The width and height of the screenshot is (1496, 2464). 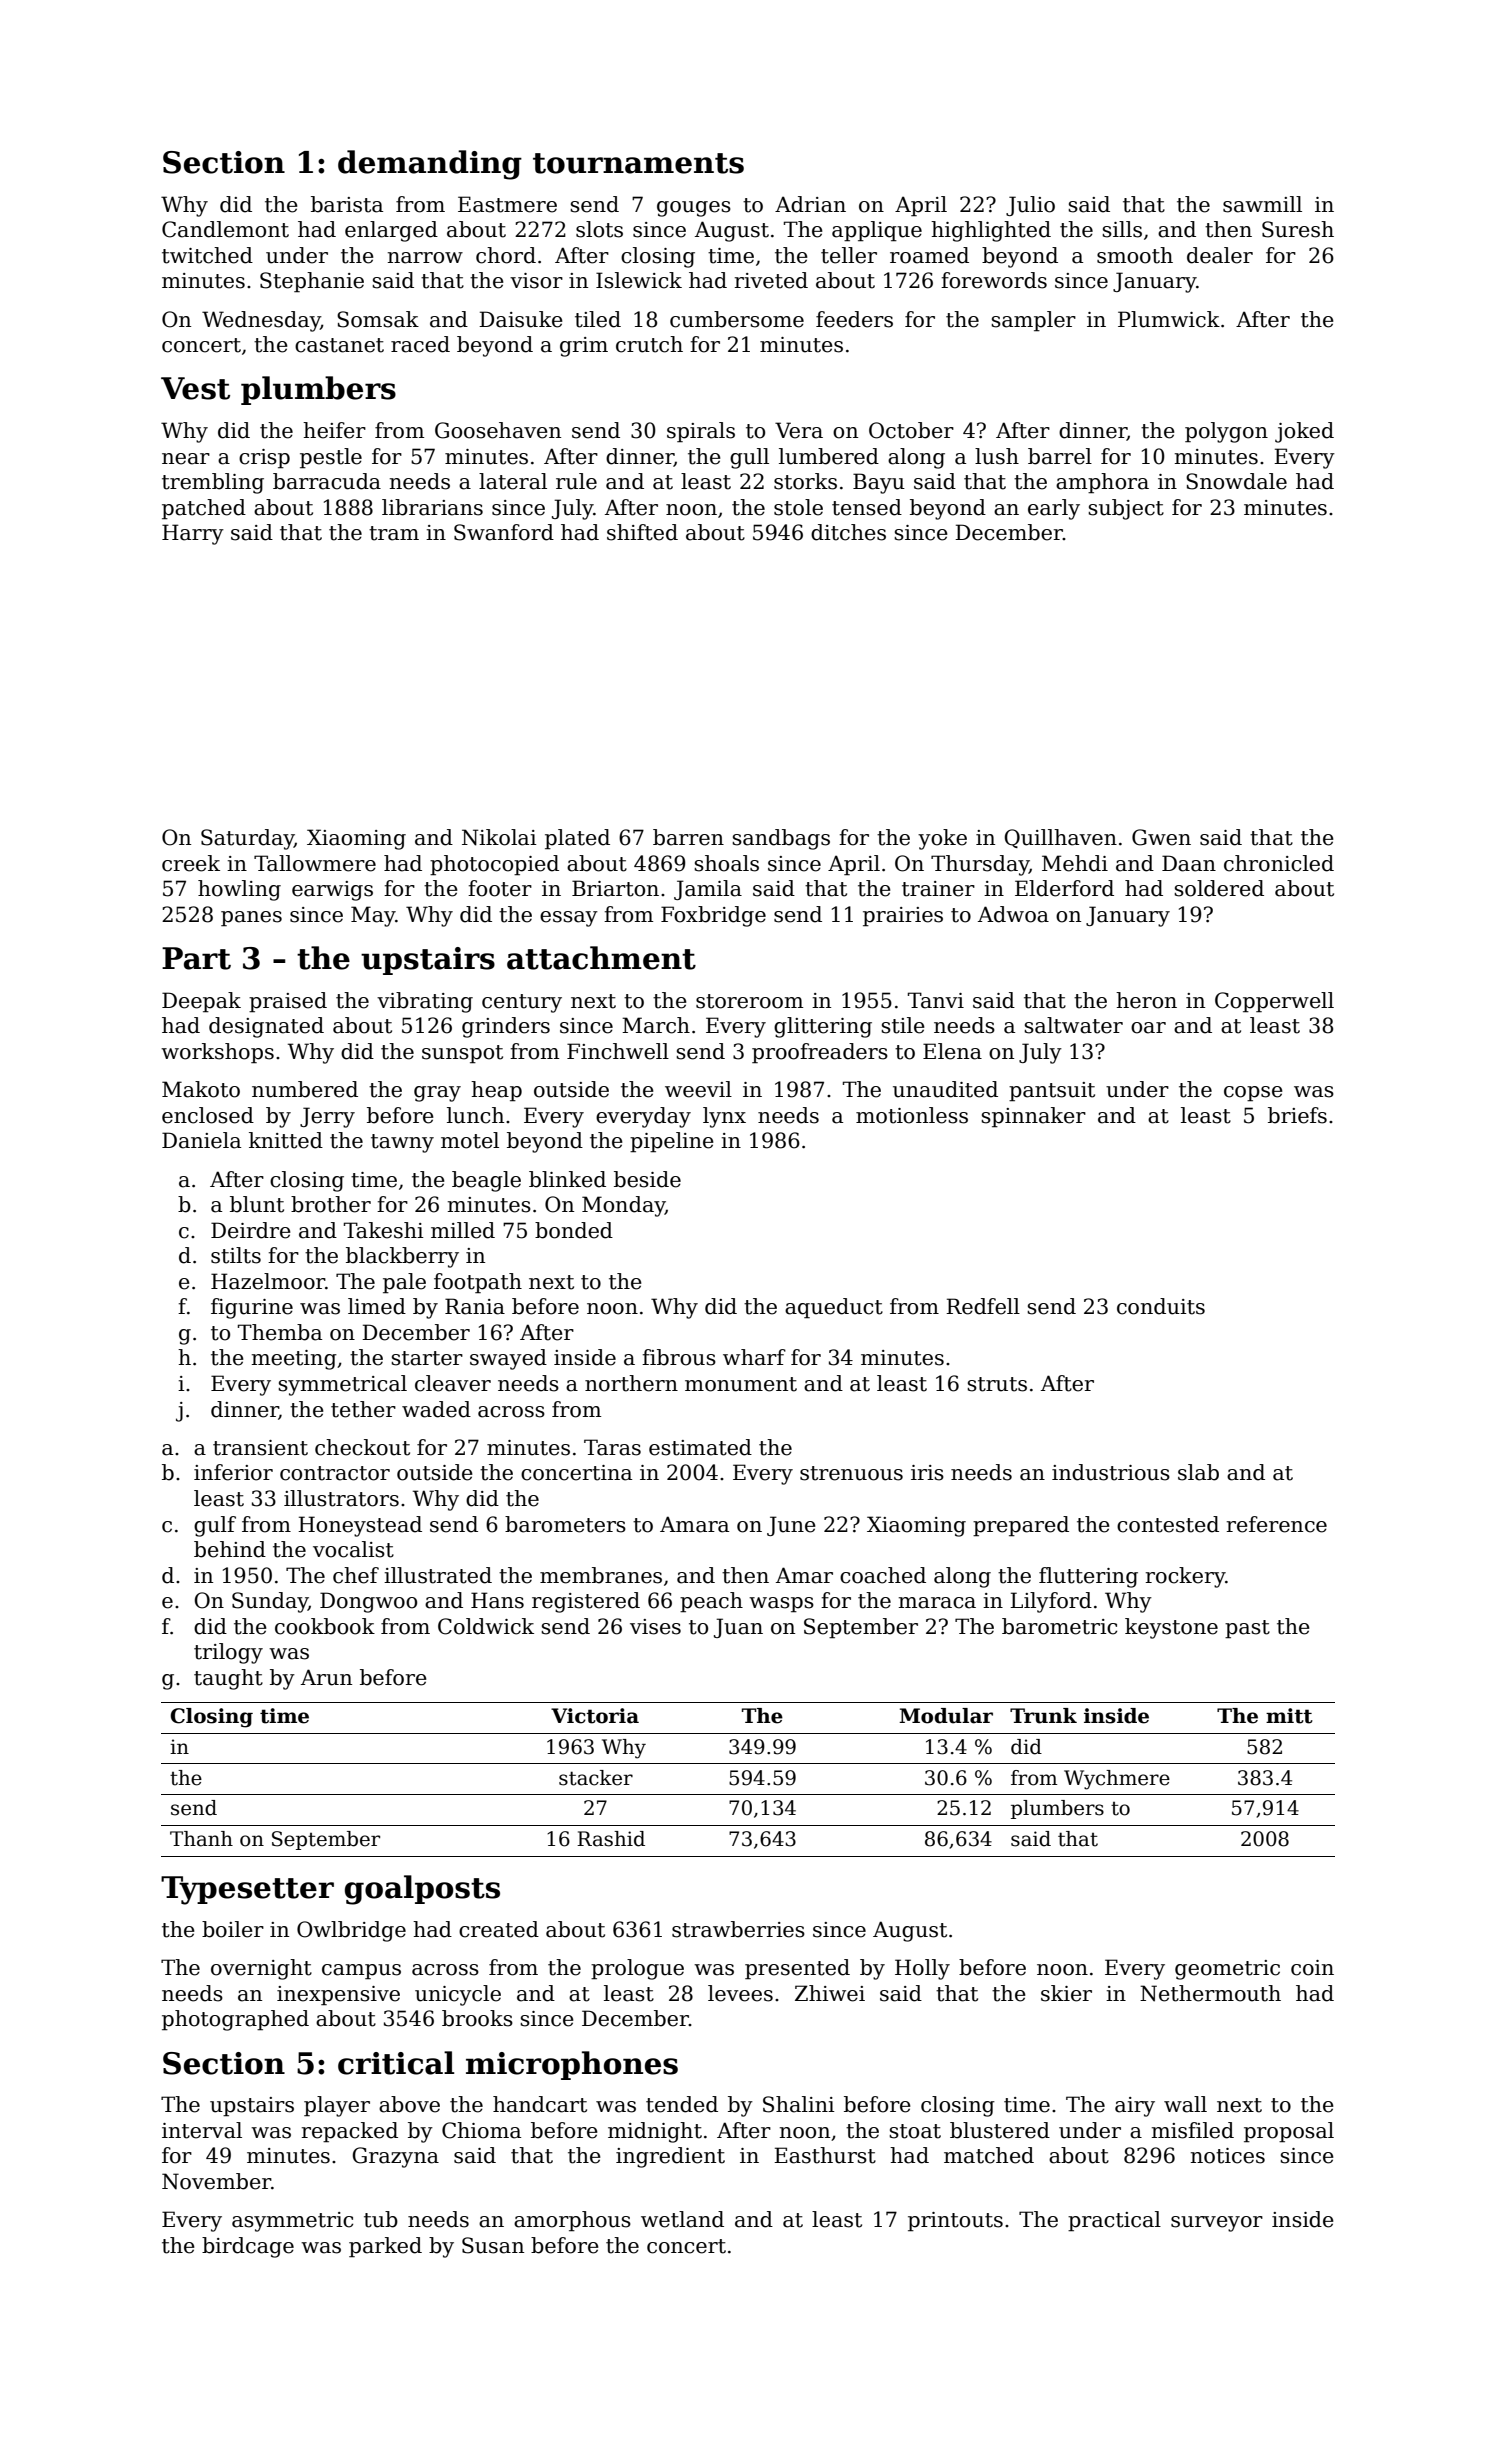 What do you see at coordinates (248, 2247) in the screenshot?
I see `birdcage` at bounding box center [248, 2247].
